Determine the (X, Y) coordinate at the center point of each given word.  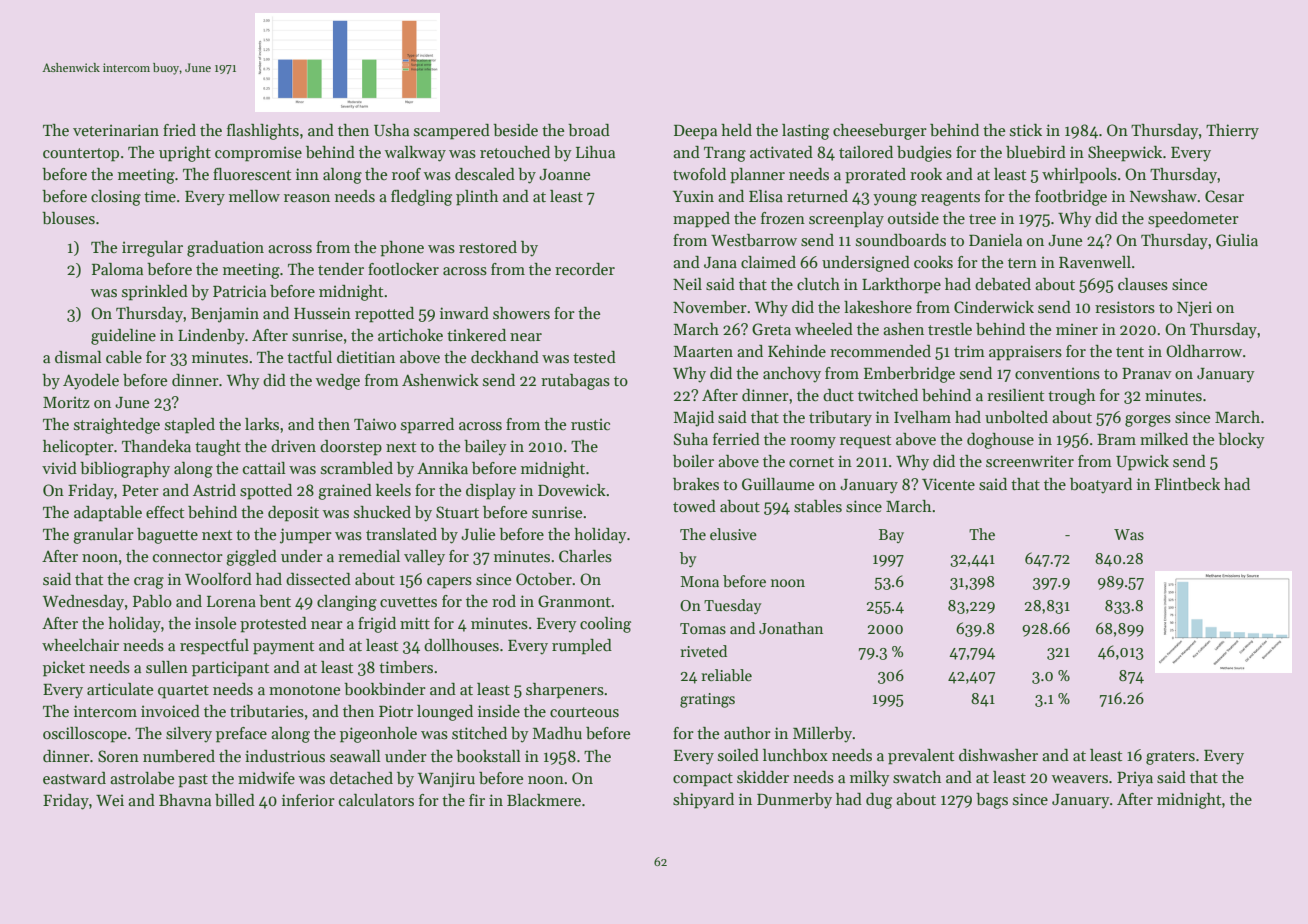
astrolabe (142, 778)
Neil (687, 284)
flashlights (263, 132)
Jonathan (791, 628)
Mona (699, 581)
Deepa (695, 132)
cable (124, 357)
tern (1022, 263)
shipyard (703, 801)
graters (1170, 758)
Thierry (1232, 132)
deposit (293, 514)
